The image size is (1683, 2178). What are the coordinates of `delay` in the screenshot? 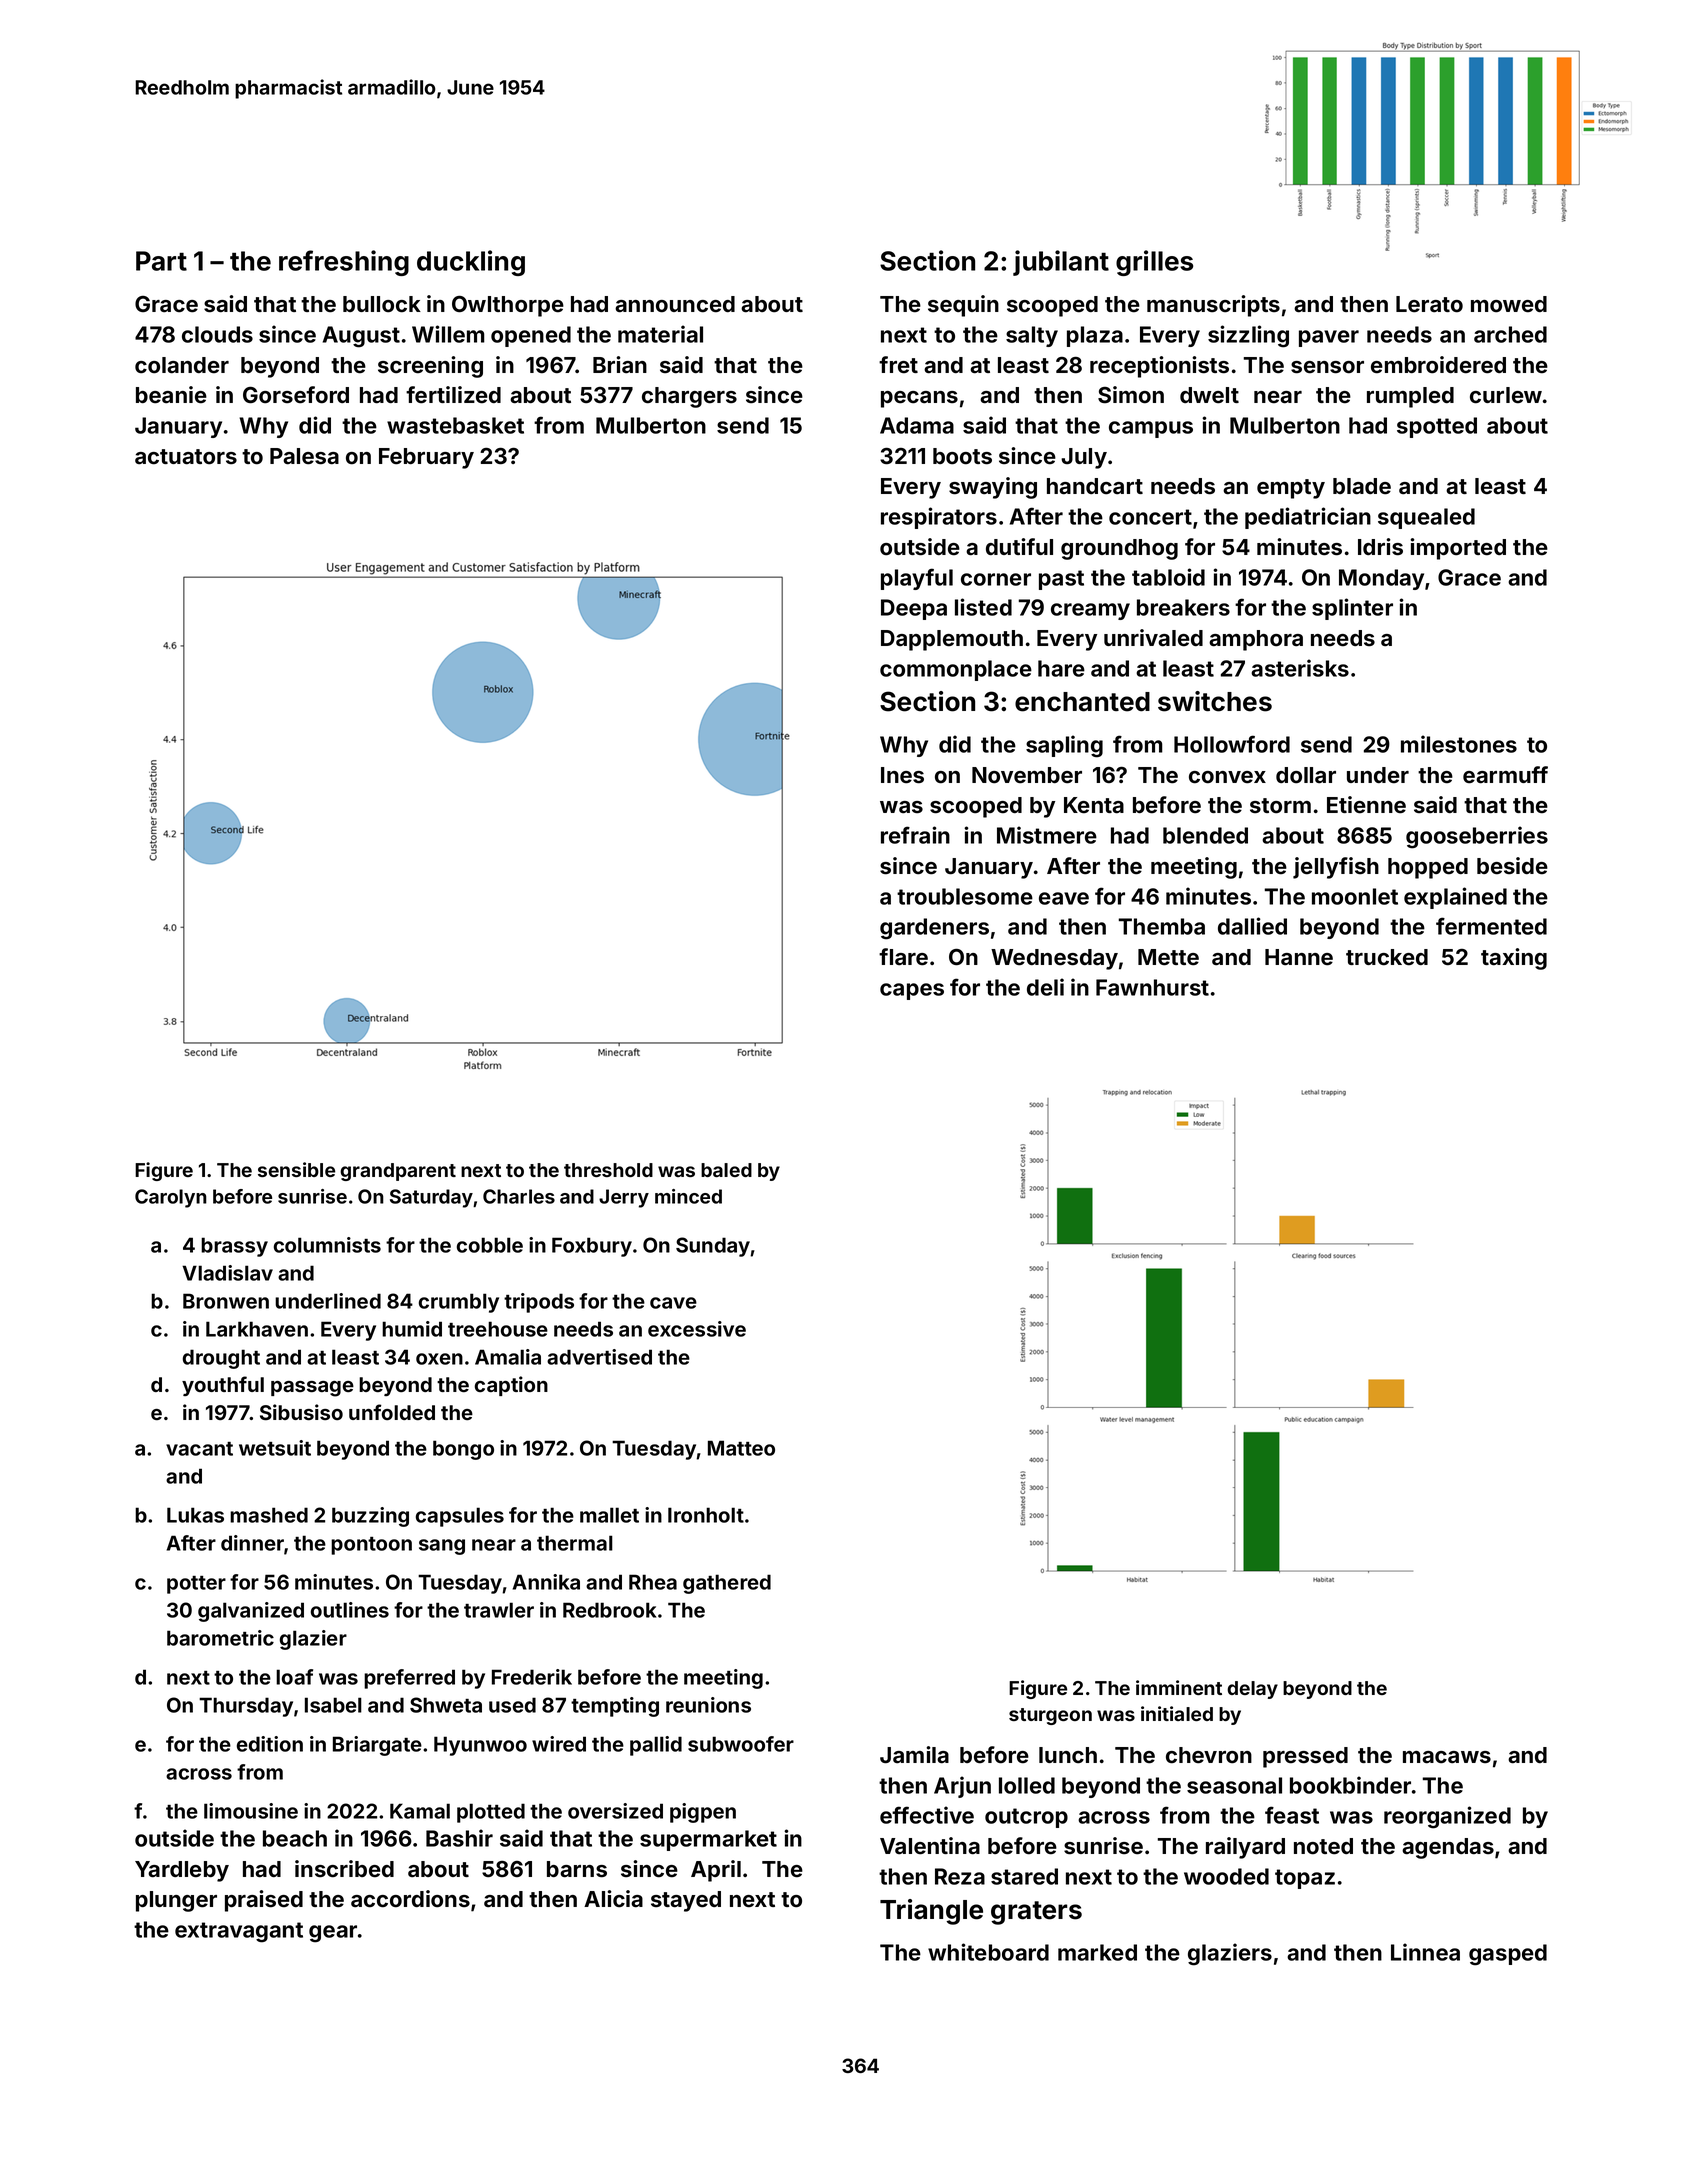 It's located at (1252, 1690).
